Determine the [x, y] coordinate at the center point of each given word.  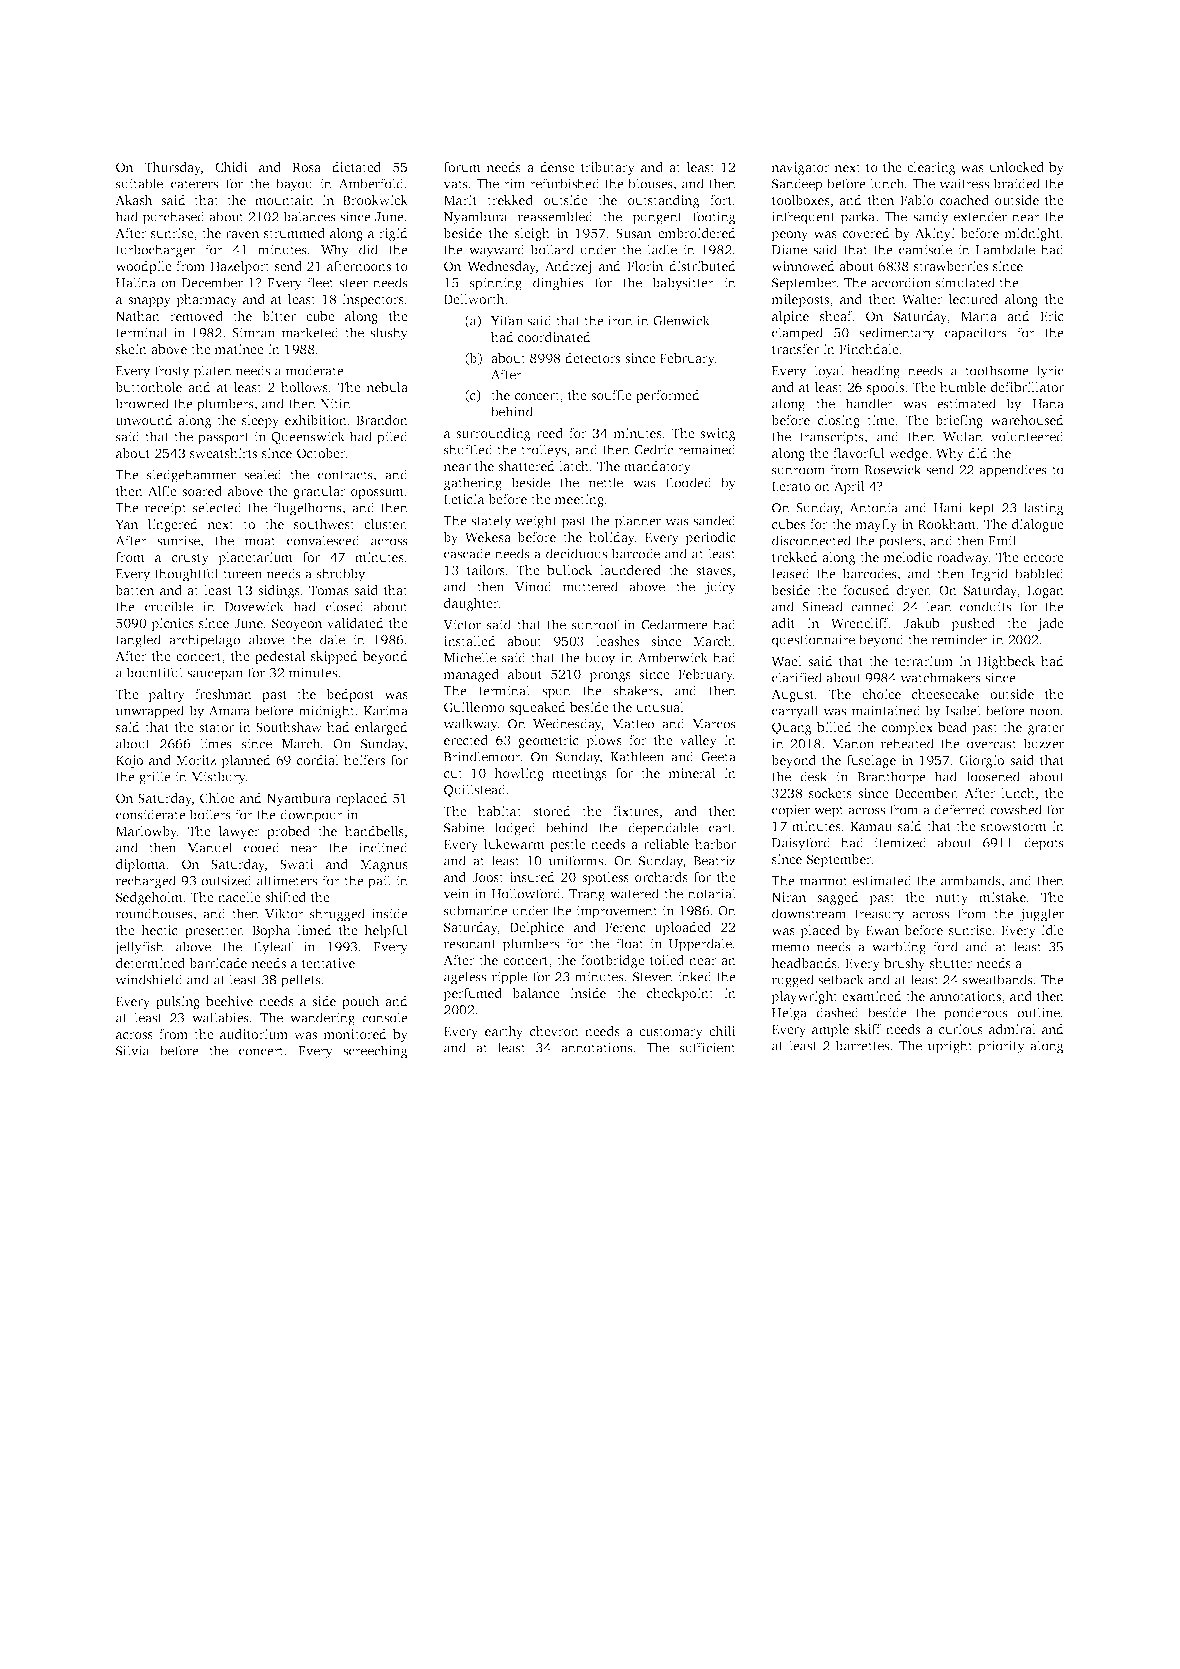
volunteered [1027, 436]
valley [698, 741]
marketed [310, 332]
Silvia [133, 1050]
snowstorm [1014, 826]
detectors [592, 358]
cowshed [1016, 809]
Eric [1052, 316]
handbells [374, 831]
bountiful [154, 672]
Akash [133, 200]
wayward [497, 251]
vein [456, 893]
